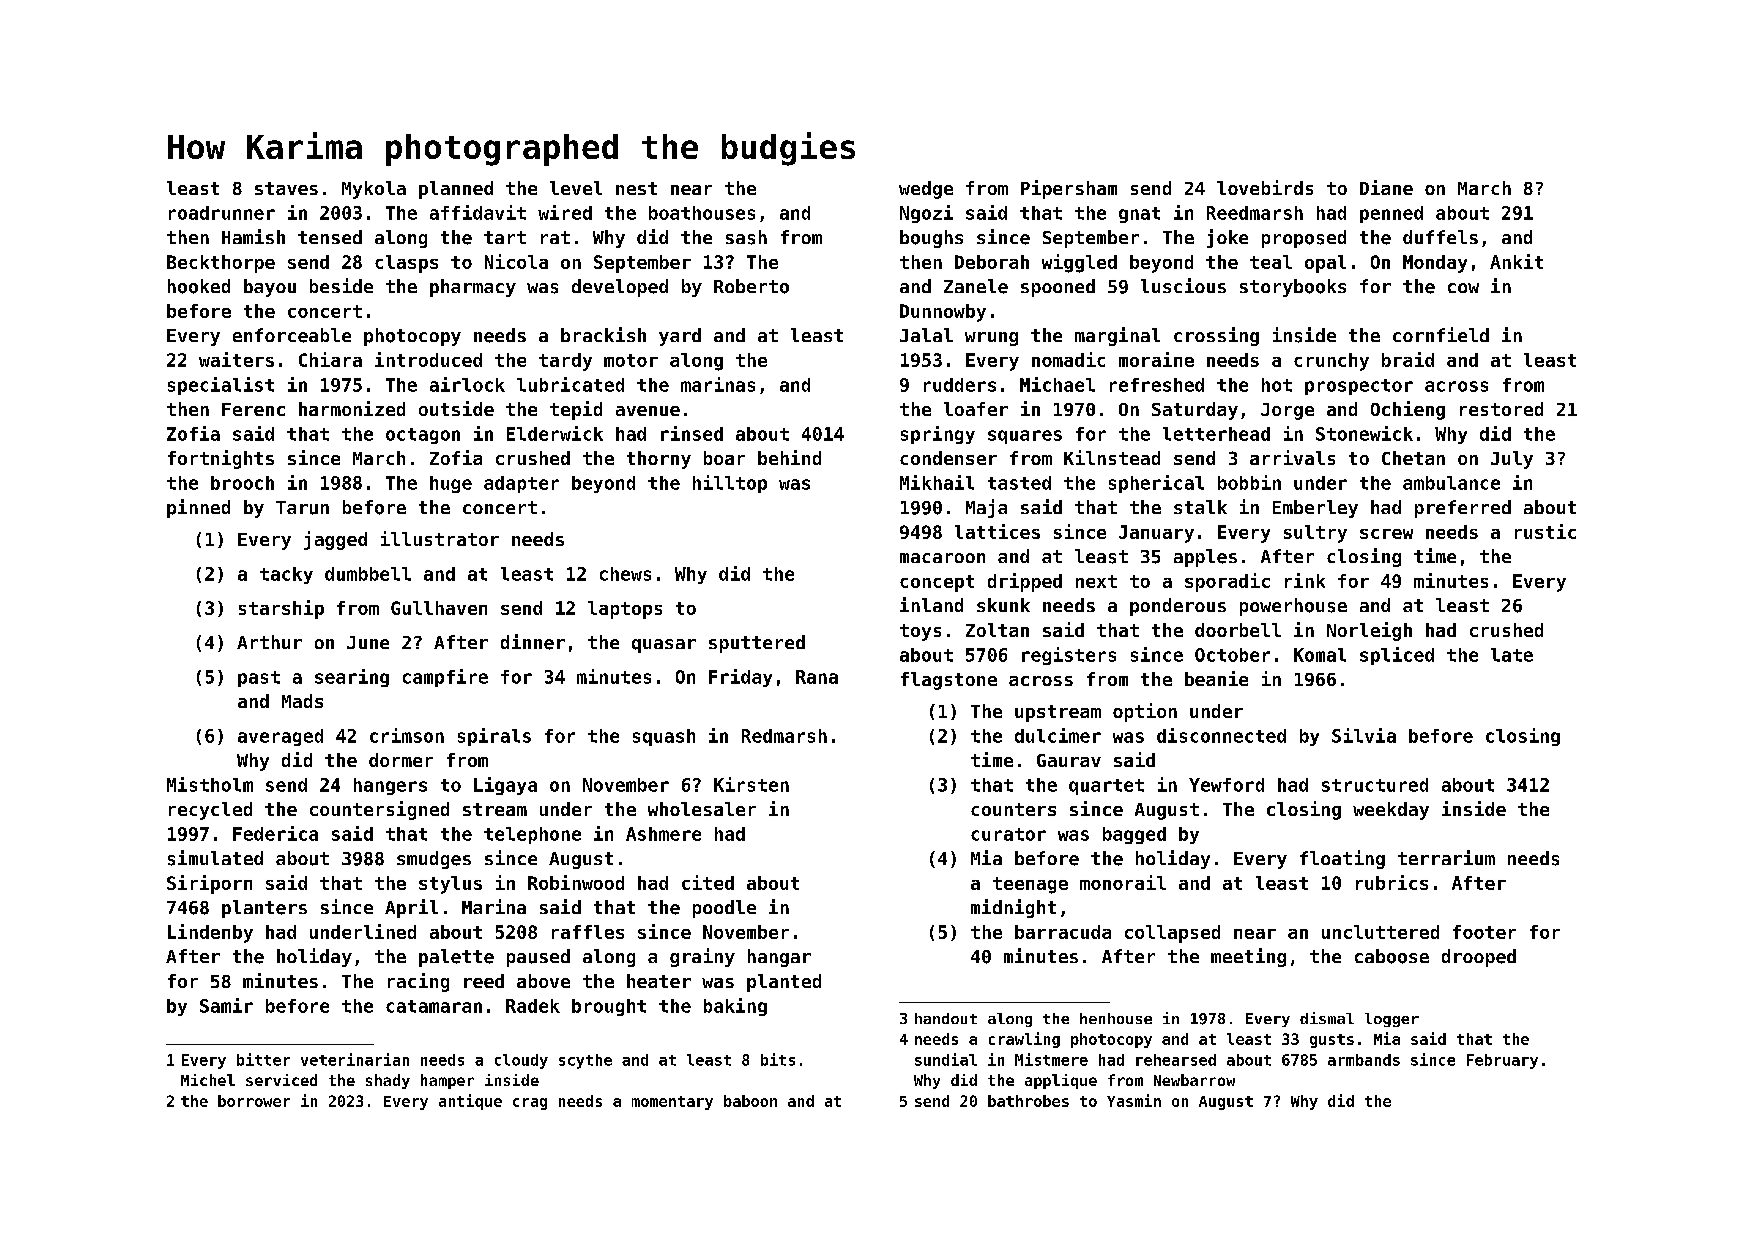 Image resolution: width=1749 pixels, height=1237 pixels. What do you see at coordinates (470, 1102) in the document?
I see `antique` at bounding box center [470, 1102].
